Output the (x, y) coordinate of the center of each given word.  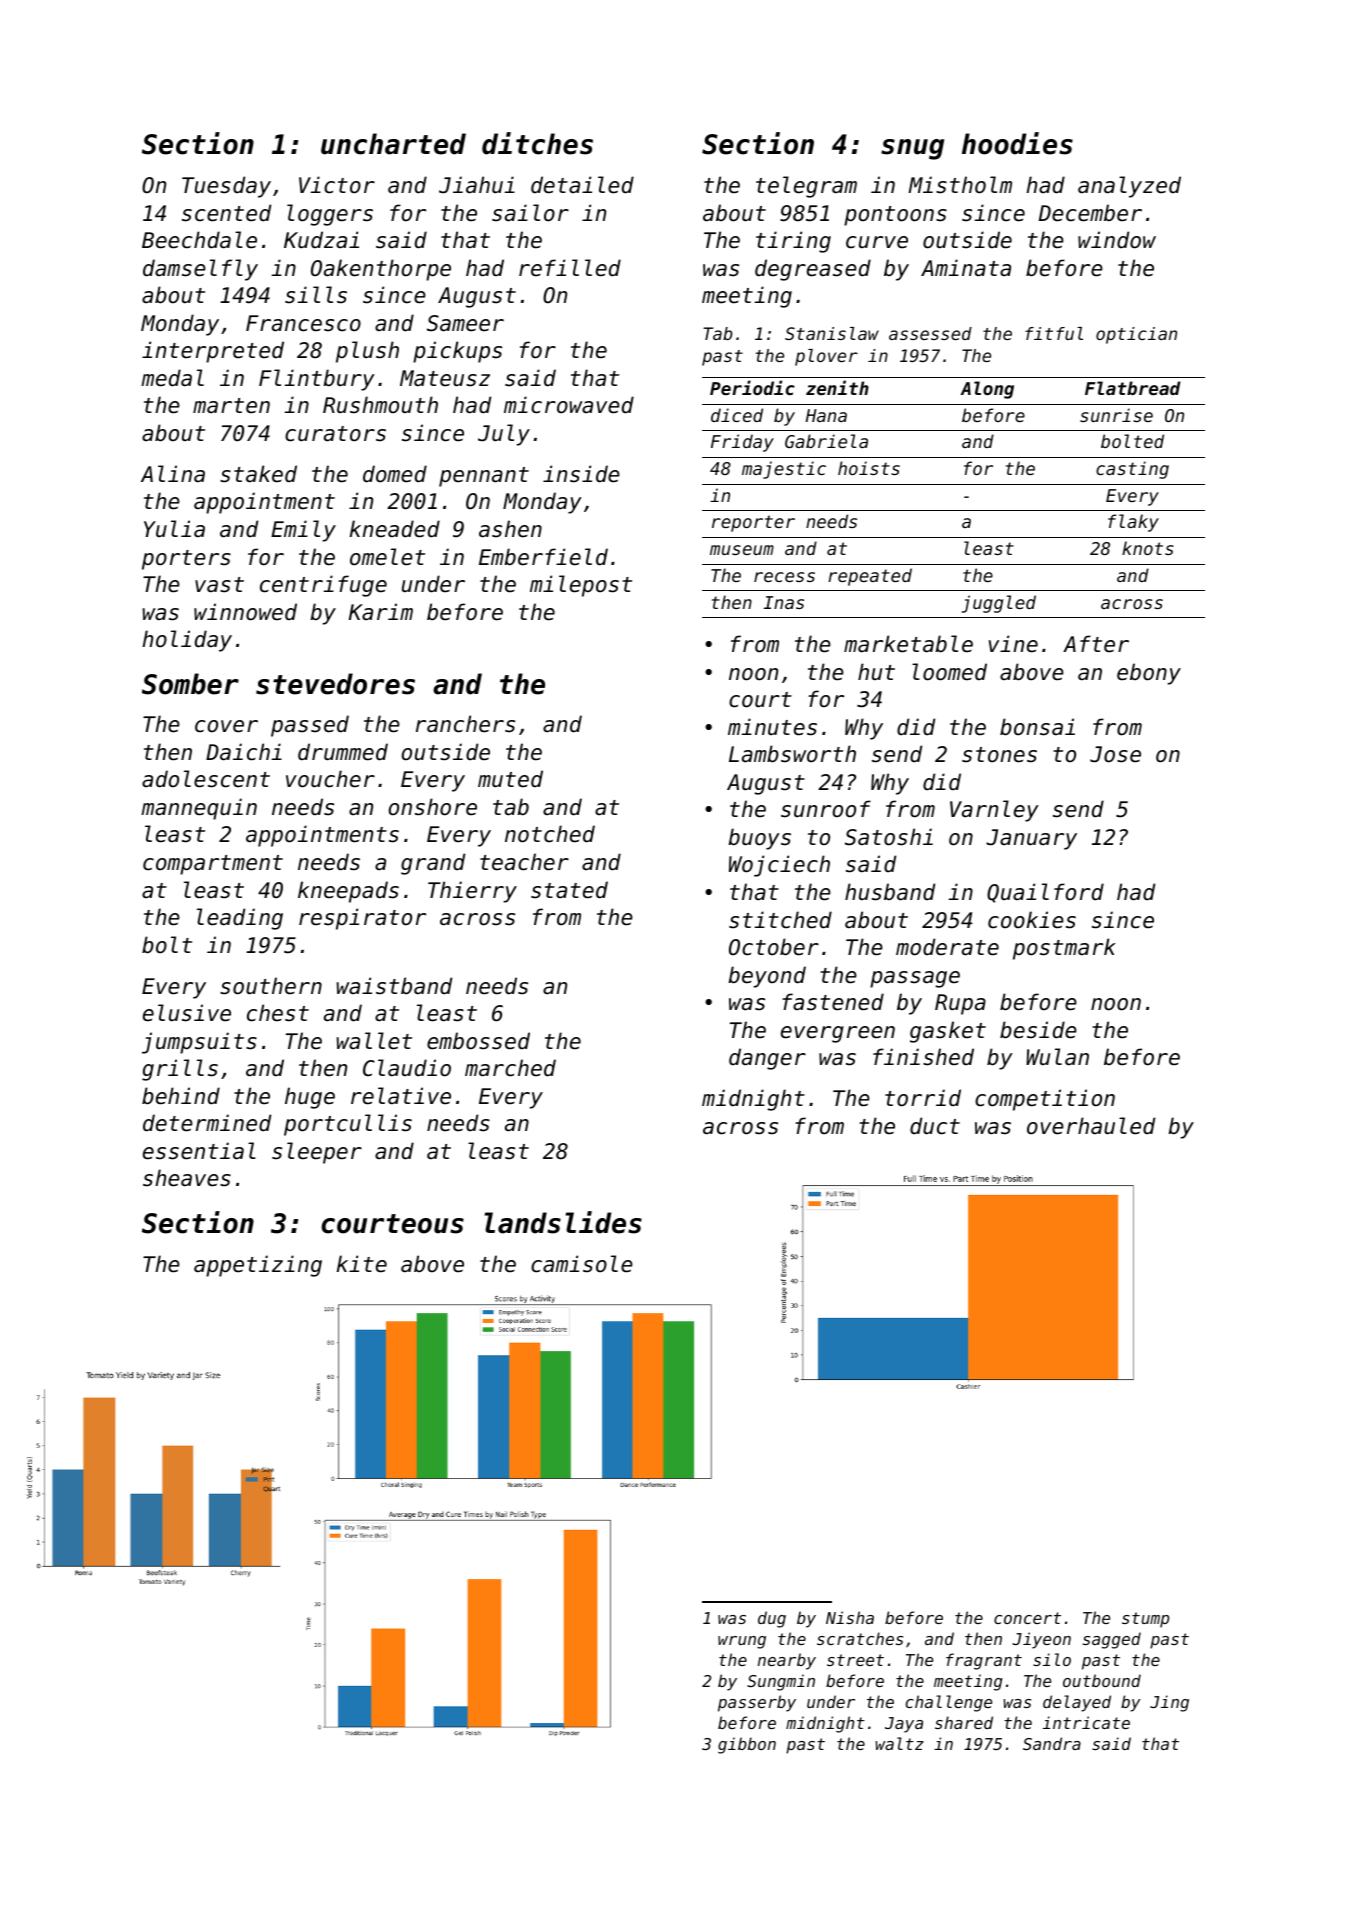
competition (1045, 1100)
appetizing (258, 1266)
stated (569, 890)
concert (1027, 1618)
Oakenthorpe (381, 270)
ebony (1149, 674)
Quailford (1045, 893)
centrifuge (323, 586)
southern (271, 986)
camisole (582, 1264)
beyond (767, 977)
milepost (581, 586)
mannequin (199, 809)
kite (362, 1264)
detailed (582, 185)
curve (877, 242)
